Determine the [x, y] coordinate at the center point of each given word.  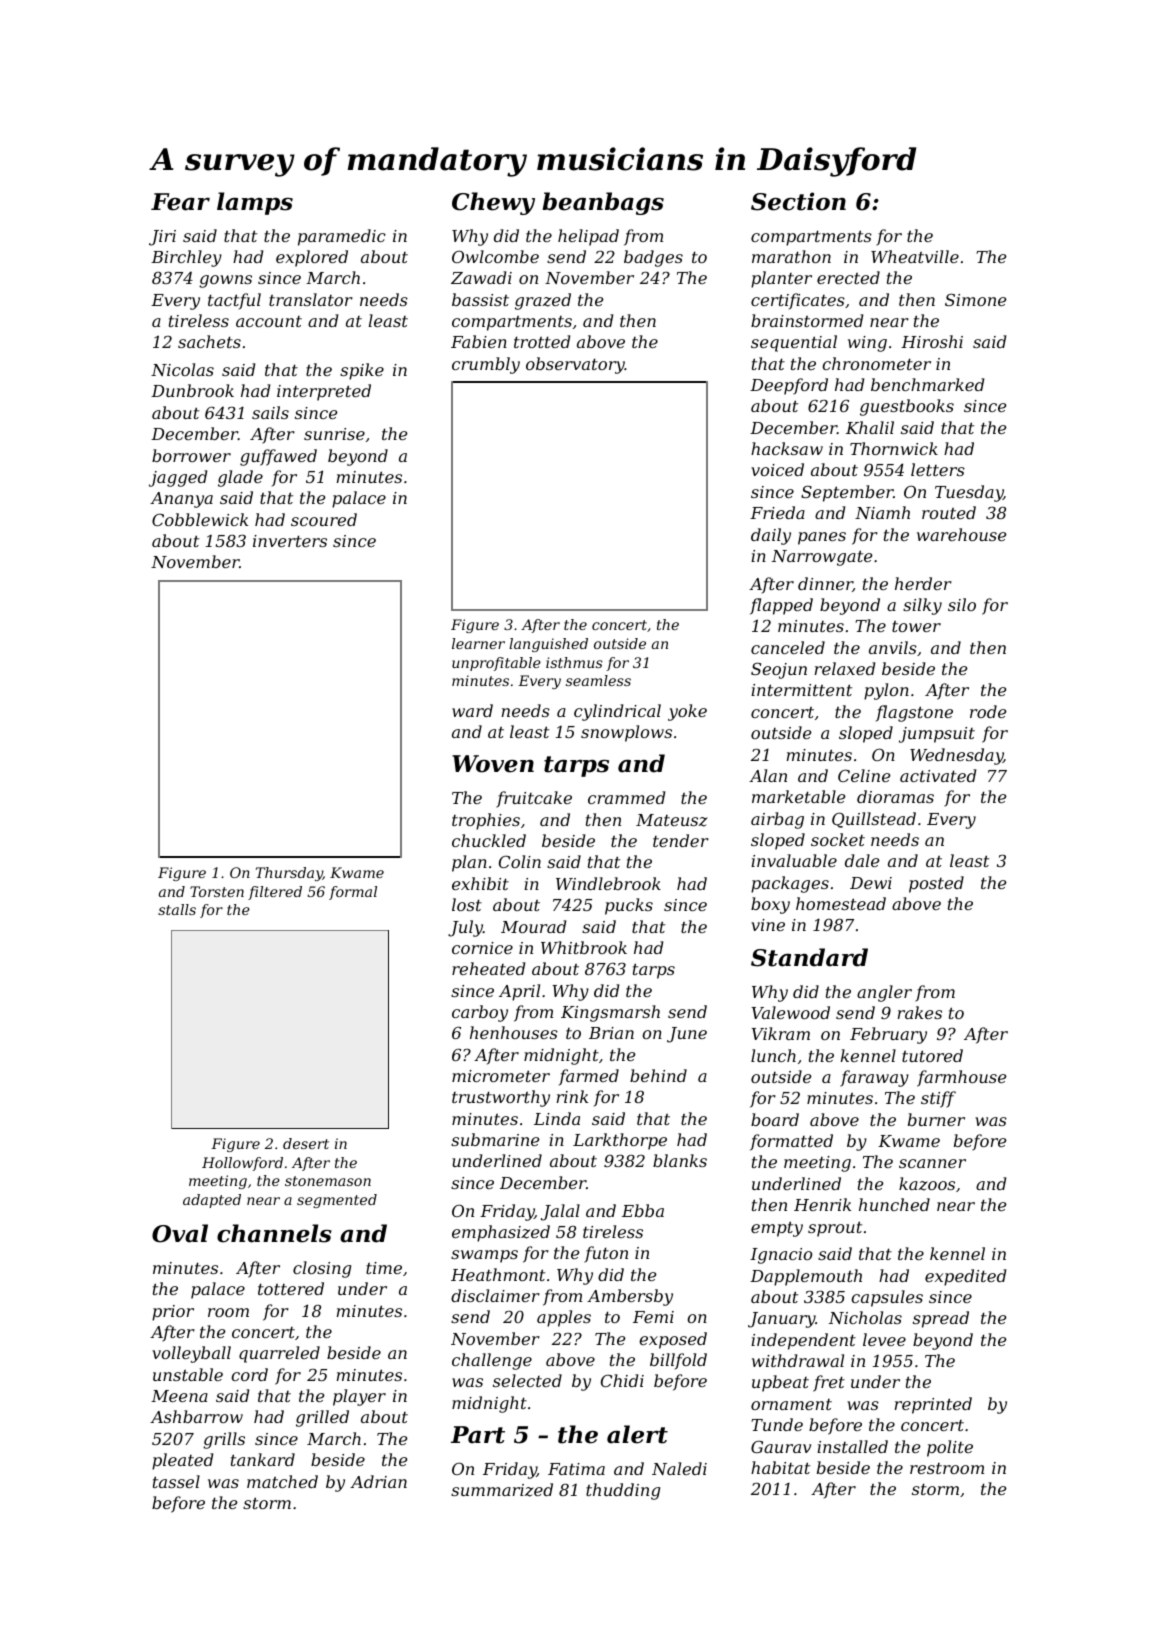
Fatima [576, 1469]
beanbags [603, 203]
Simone [976, 299]
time [384, 1268]
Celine [864, 775]
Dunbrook [192, 390]
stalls [177, 909]
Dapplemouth [806, 1277]
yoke [687, 712]
